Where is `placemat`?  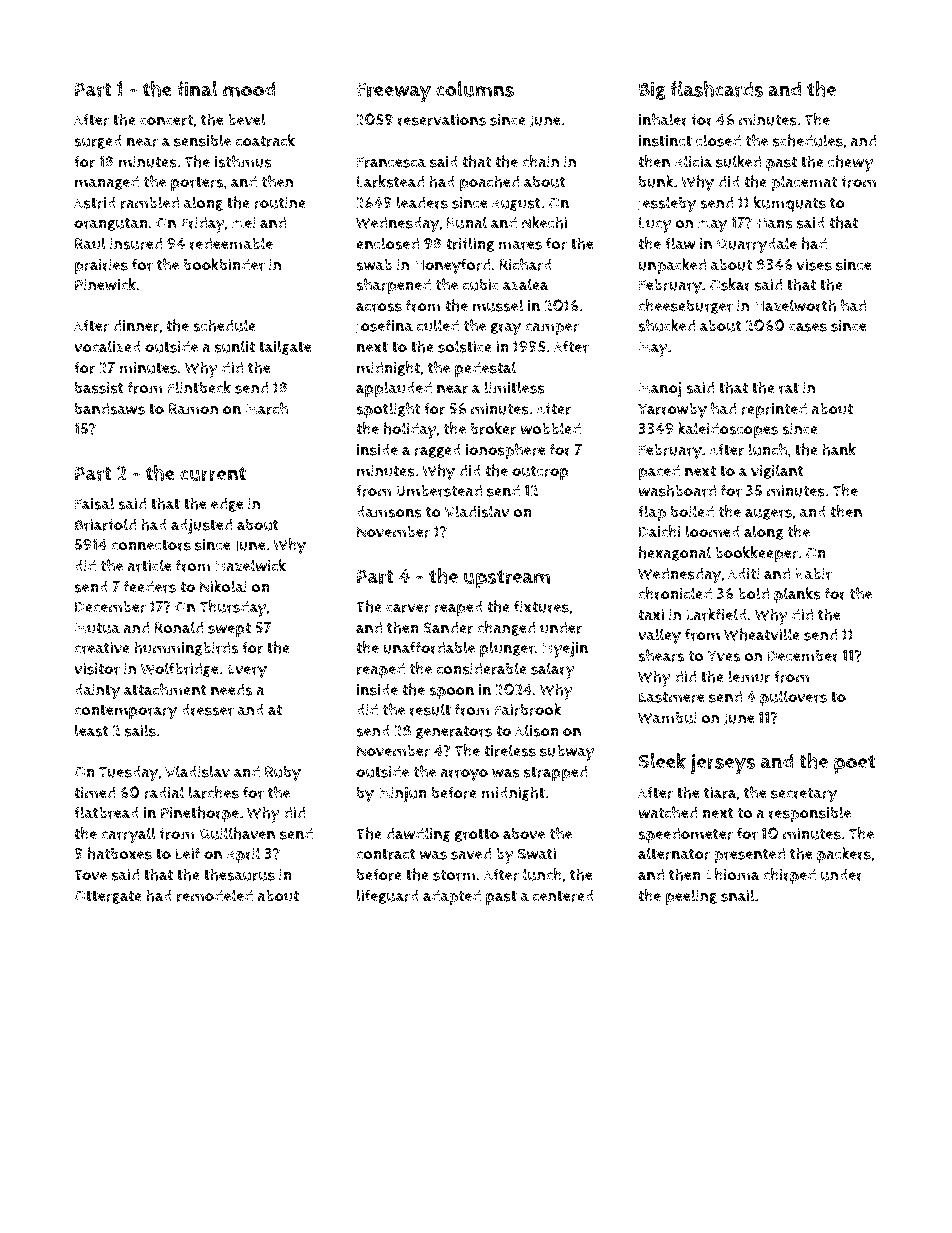
placemat is located at coordinates (804, 183).
